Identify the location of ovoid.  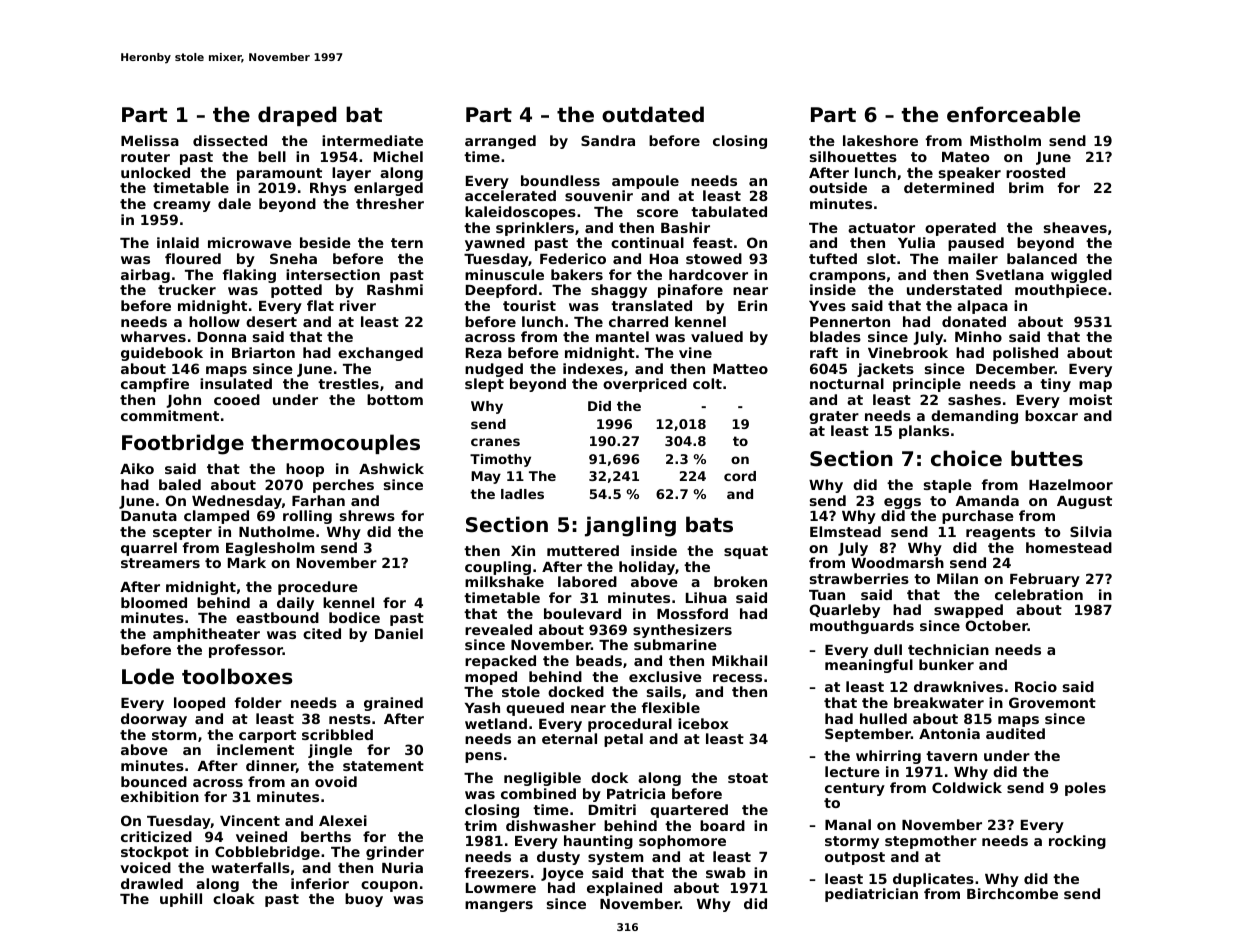
(336, 781).
